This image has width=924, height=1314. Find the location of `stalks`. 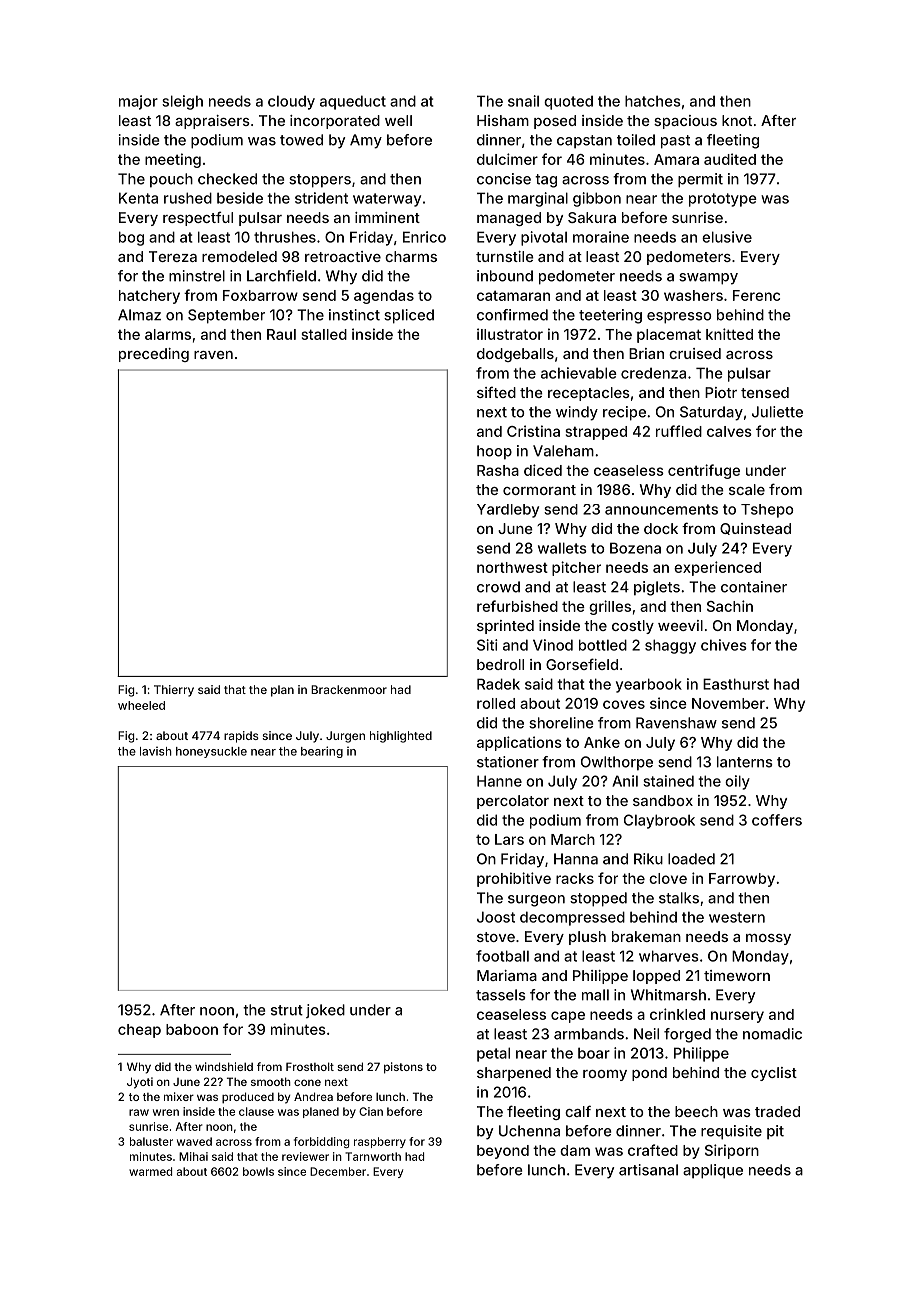

stalks is located at coordinates (679, 898).
